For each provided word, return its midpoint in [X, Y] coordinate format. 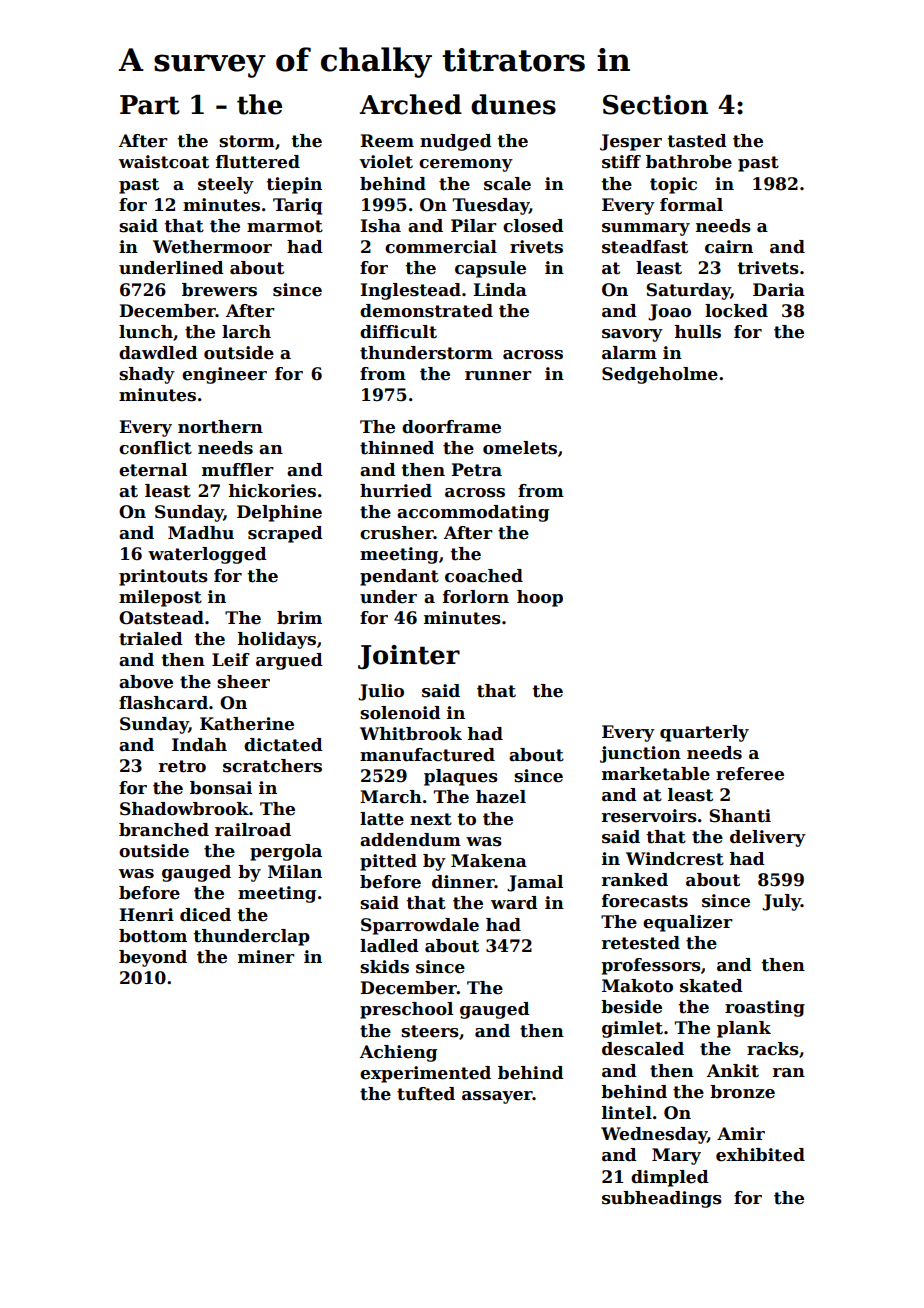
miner [266, 957]
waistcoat [164, 162]
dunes [513, 104]
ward [514, 903]
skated [711, 986]
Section [655, 105]
